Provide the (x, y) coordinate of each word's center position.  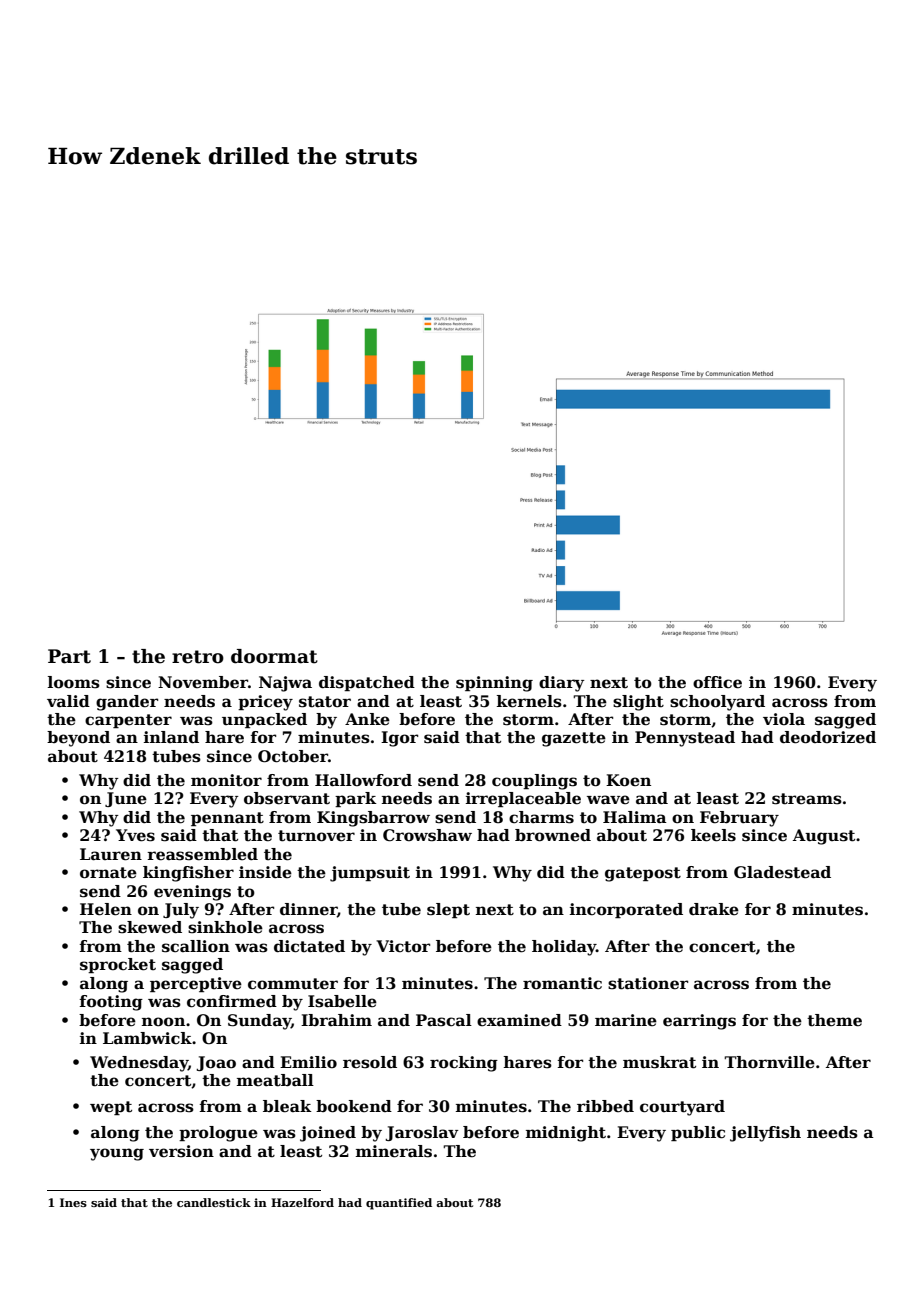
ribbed (605, 1106)
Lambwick (147, 1038)
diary (561, 684)
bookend (354, 1106)
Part (69, 656)
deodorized (828, 737)
